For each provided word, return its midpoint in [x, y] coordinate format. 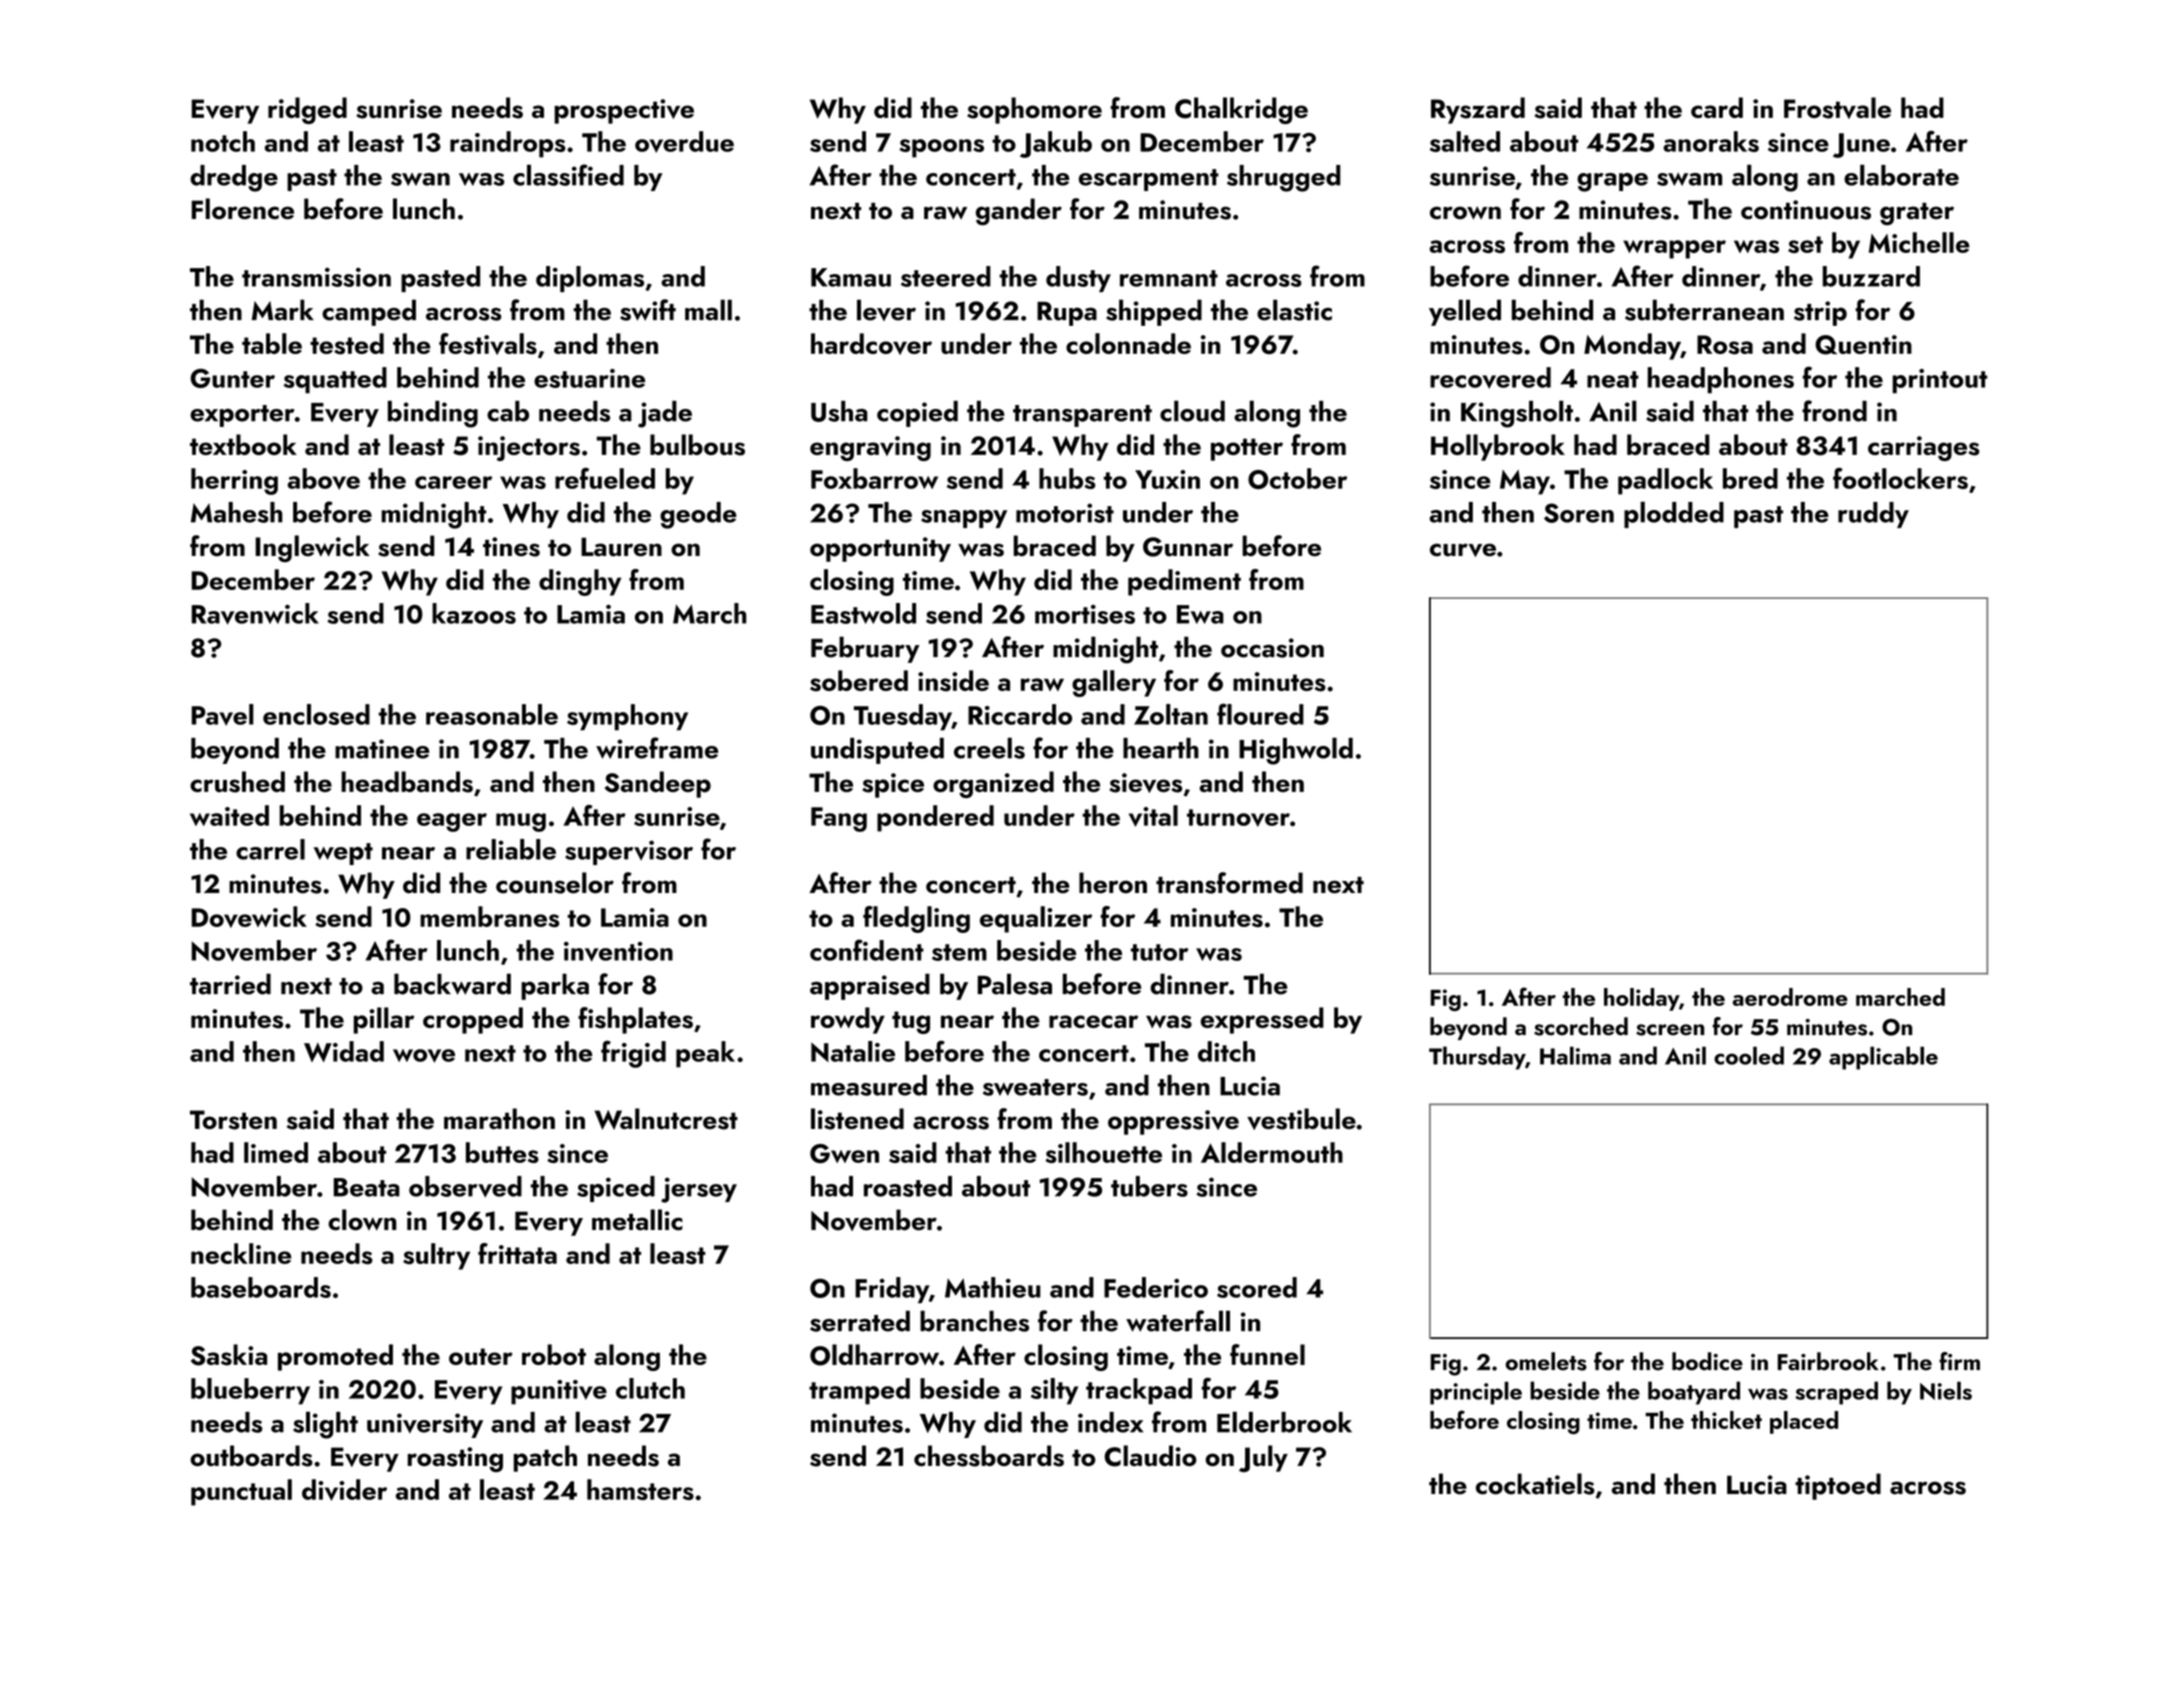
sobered [859, 681]
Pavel [223, 715]
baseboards [261, 1287]
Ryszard [1478, 110]
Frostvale [1837, 108]
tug [911, 1022]
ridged [307, 110]
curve [1463, 550]
